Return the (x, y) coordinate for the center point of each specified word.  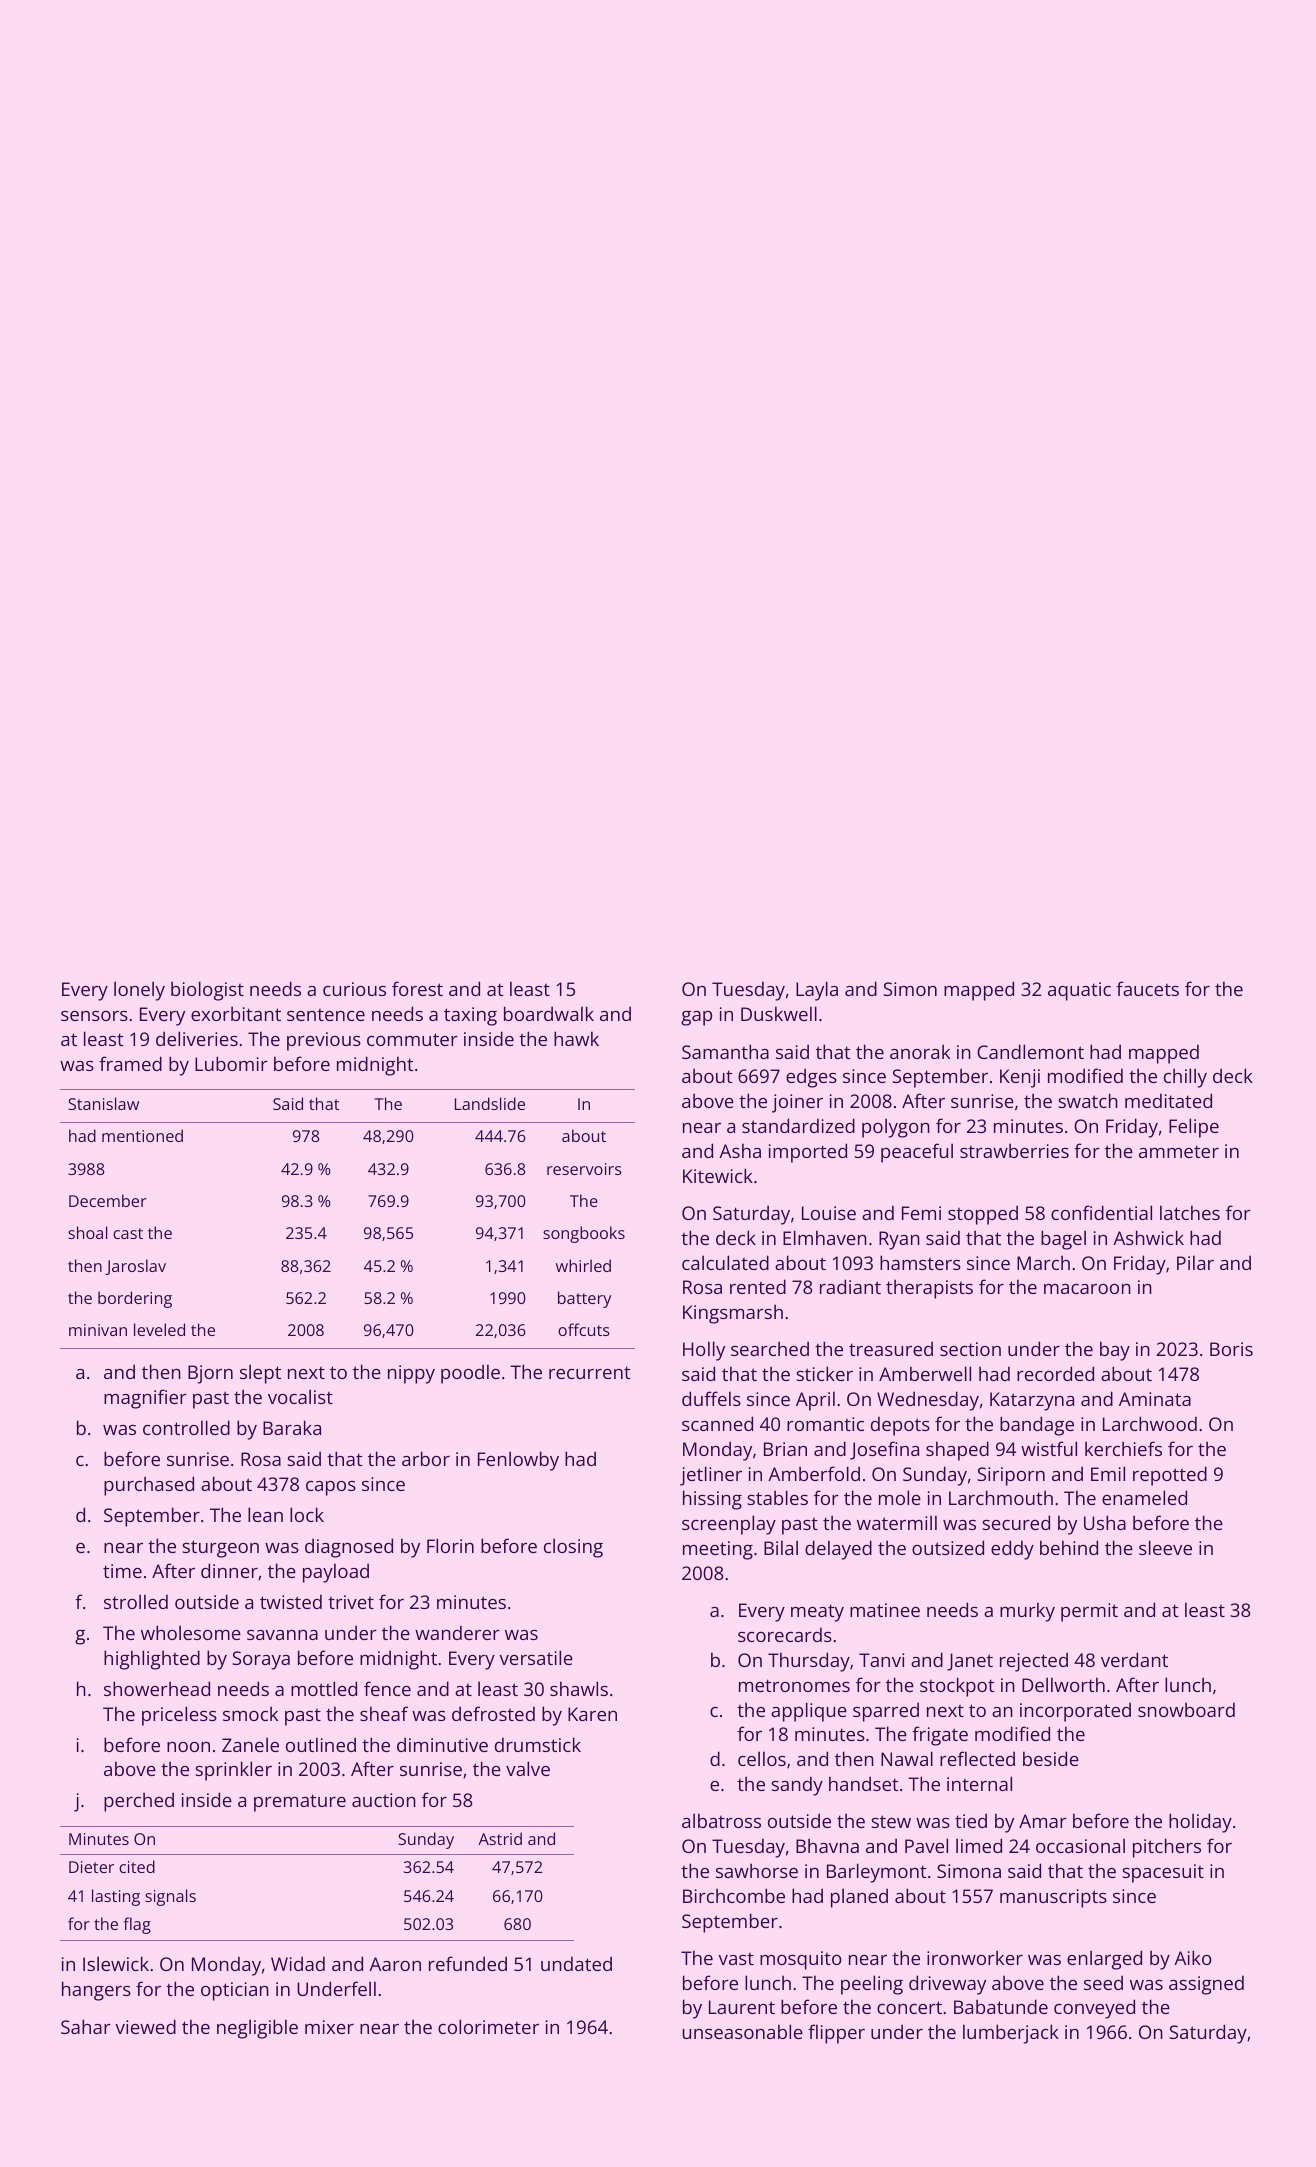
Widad (298, 1963)
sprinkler (233, 1771)
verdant (1134, 1659)
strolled (136, 1601)
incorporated (1075, 1712)
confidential (1101, 1212)
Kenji (1020, 1078)
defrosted (493, 1713)
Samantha (725, 1051)
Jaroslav (135, 1267)
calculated (725, 1262)
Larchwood (1150, 1423)
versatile (536, 1657)
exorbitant (236, 1013)
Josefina (884, 1450)
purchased (149, 1486)
